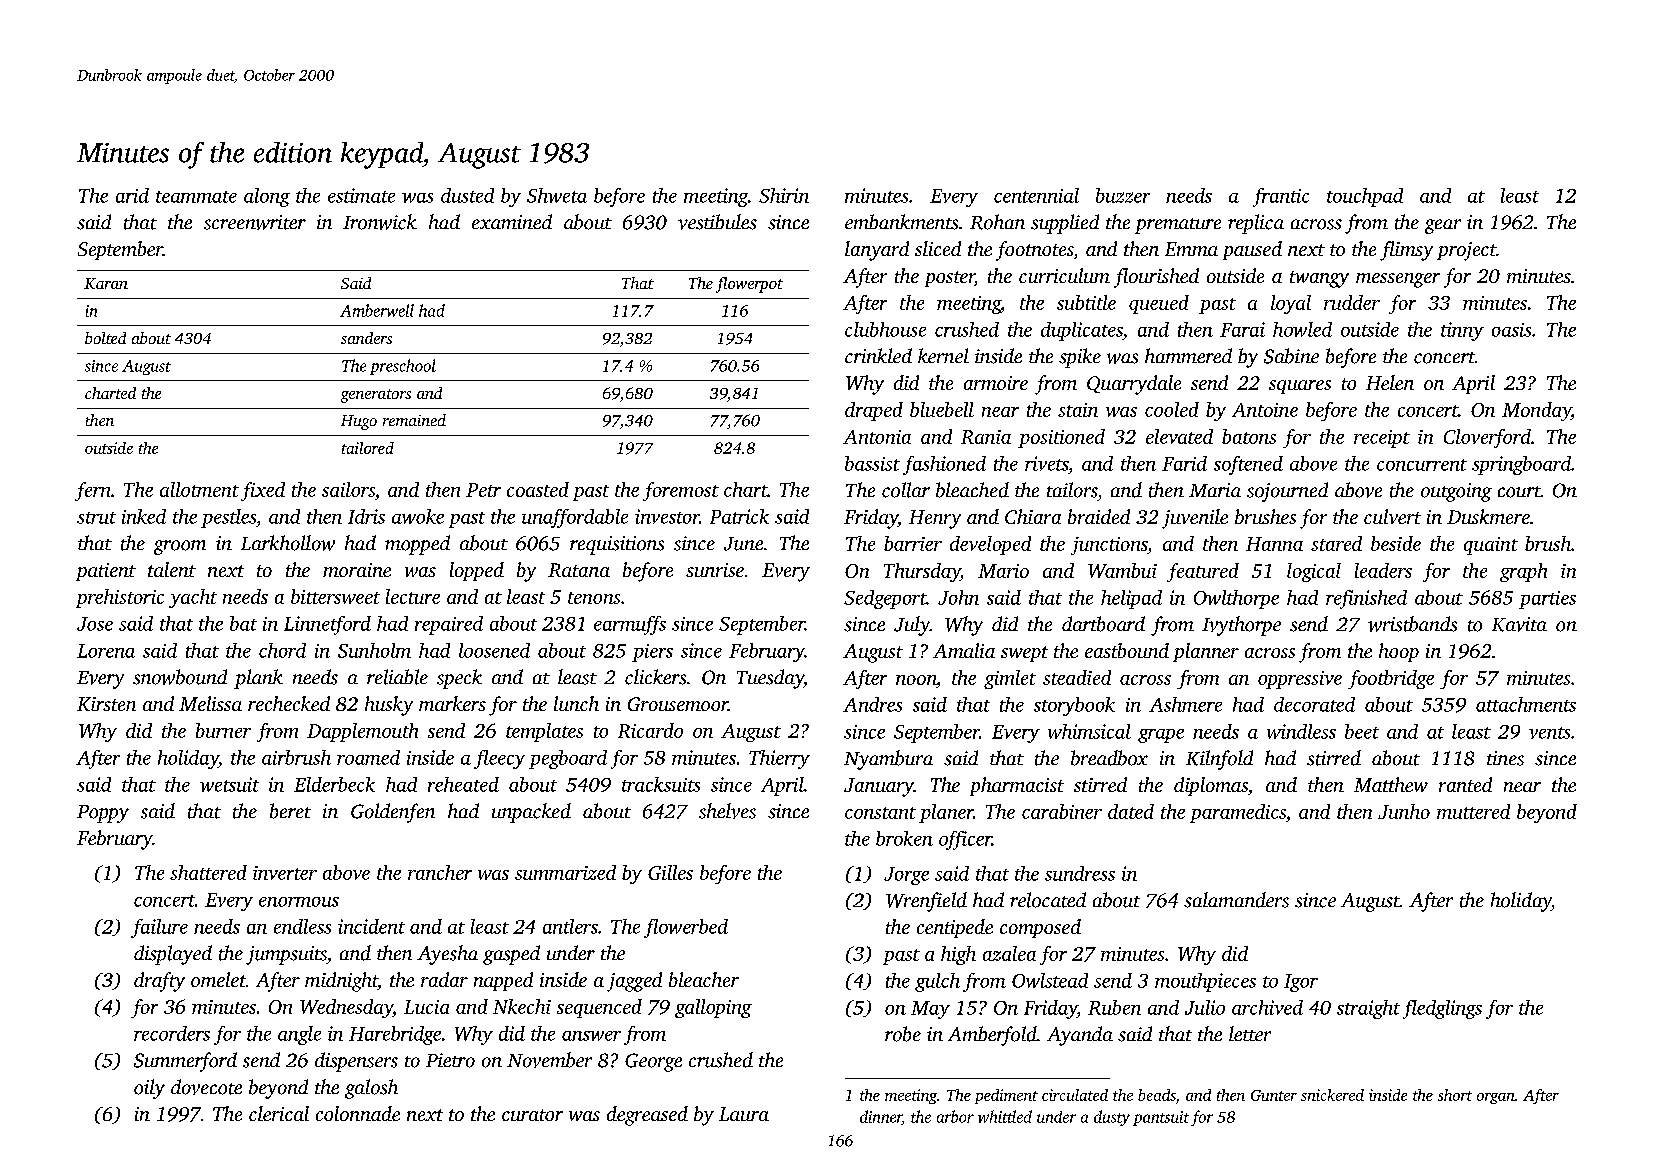 This document has height=1170, width=1654. What do you see at coordinates (447, 955) in the document?
I see `Ayesha` at bounding box center [447, 955].
